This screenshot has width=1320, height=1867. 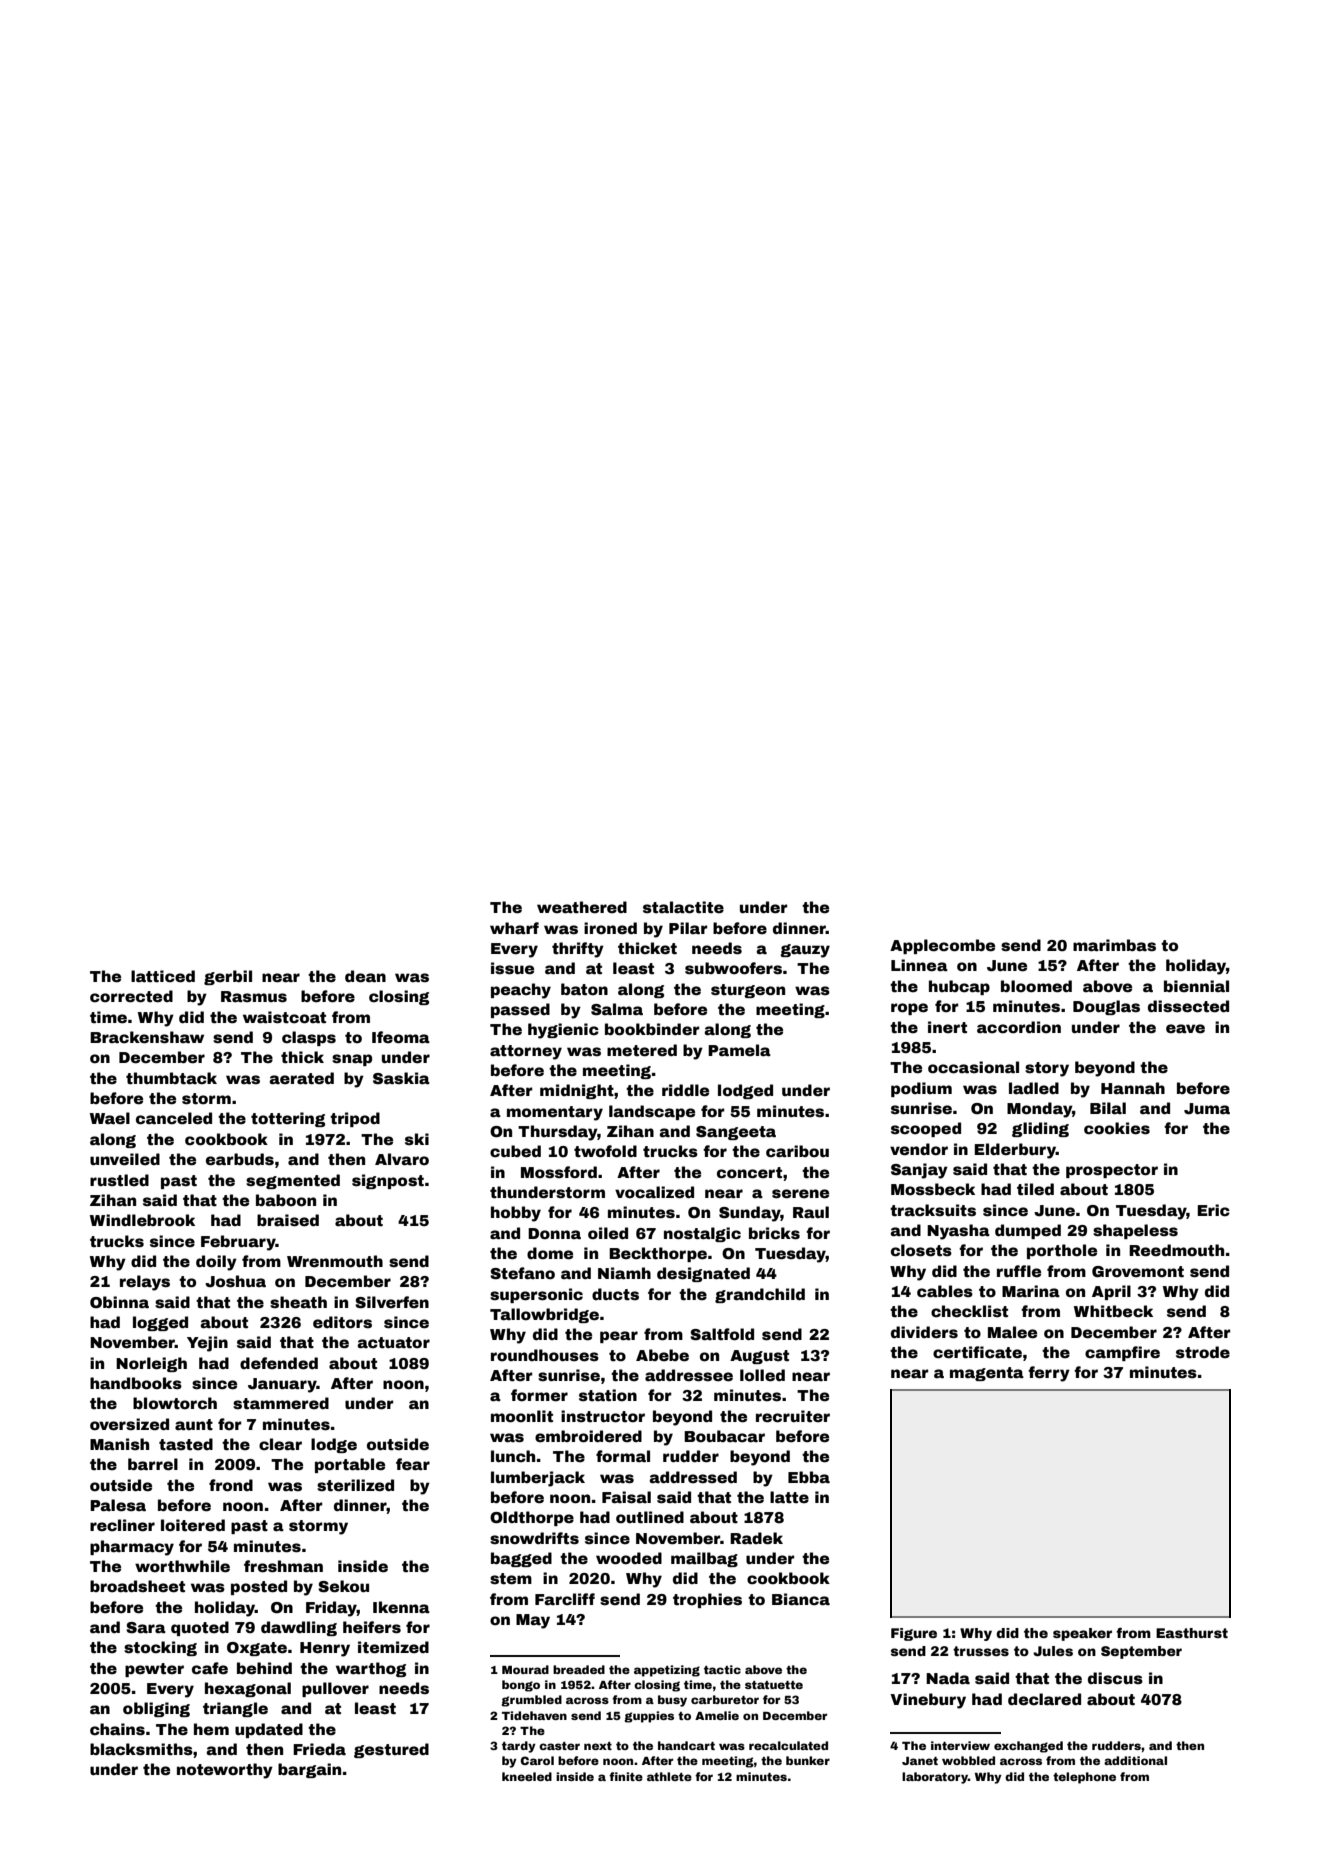 What do you see at coordinates (171, 1078) in the screenshot?
I see `thumbtack` at bounding box center [171, 1078].
